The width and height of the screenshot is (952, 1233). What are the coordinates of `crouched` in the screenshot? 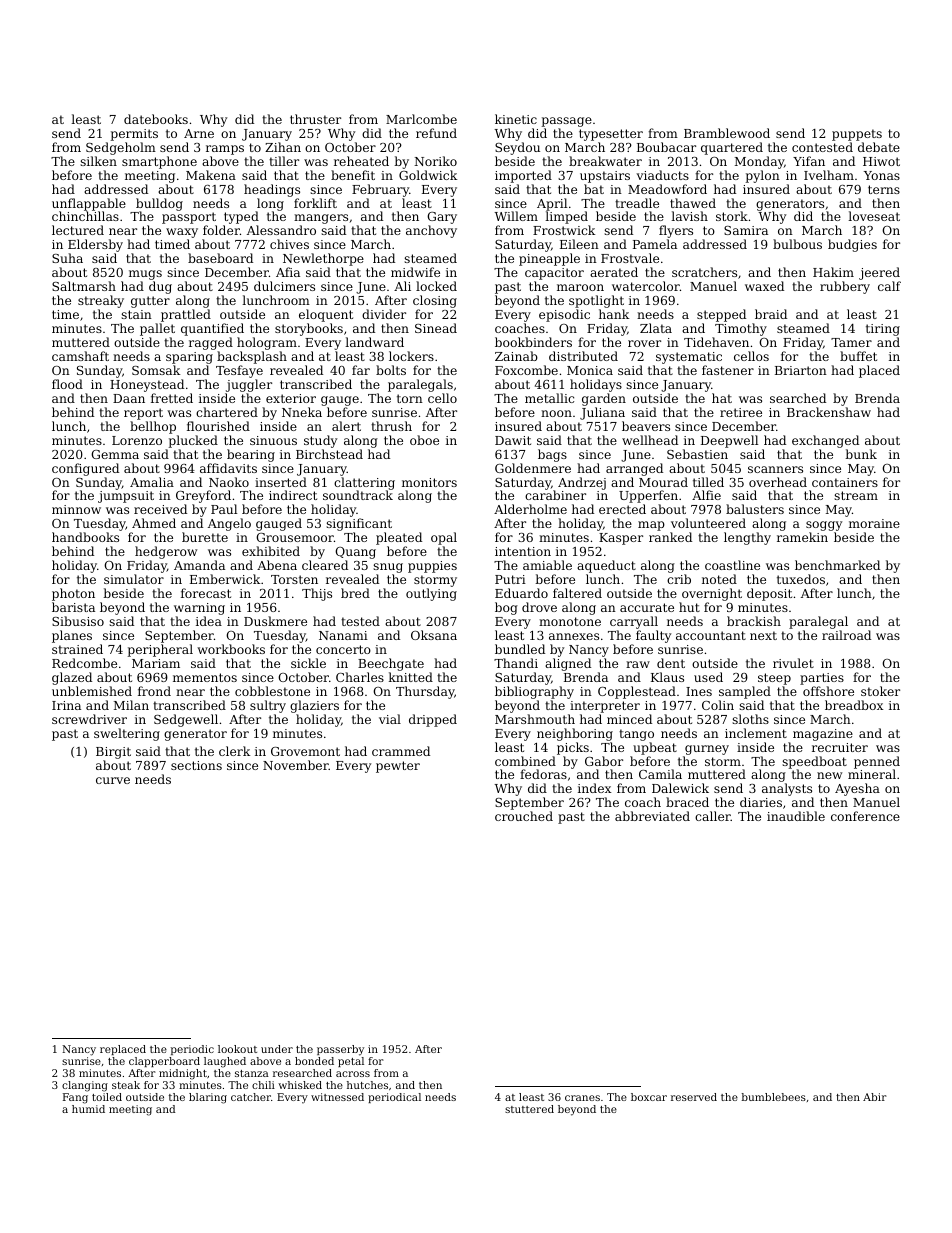 It's located at (524, 816).
